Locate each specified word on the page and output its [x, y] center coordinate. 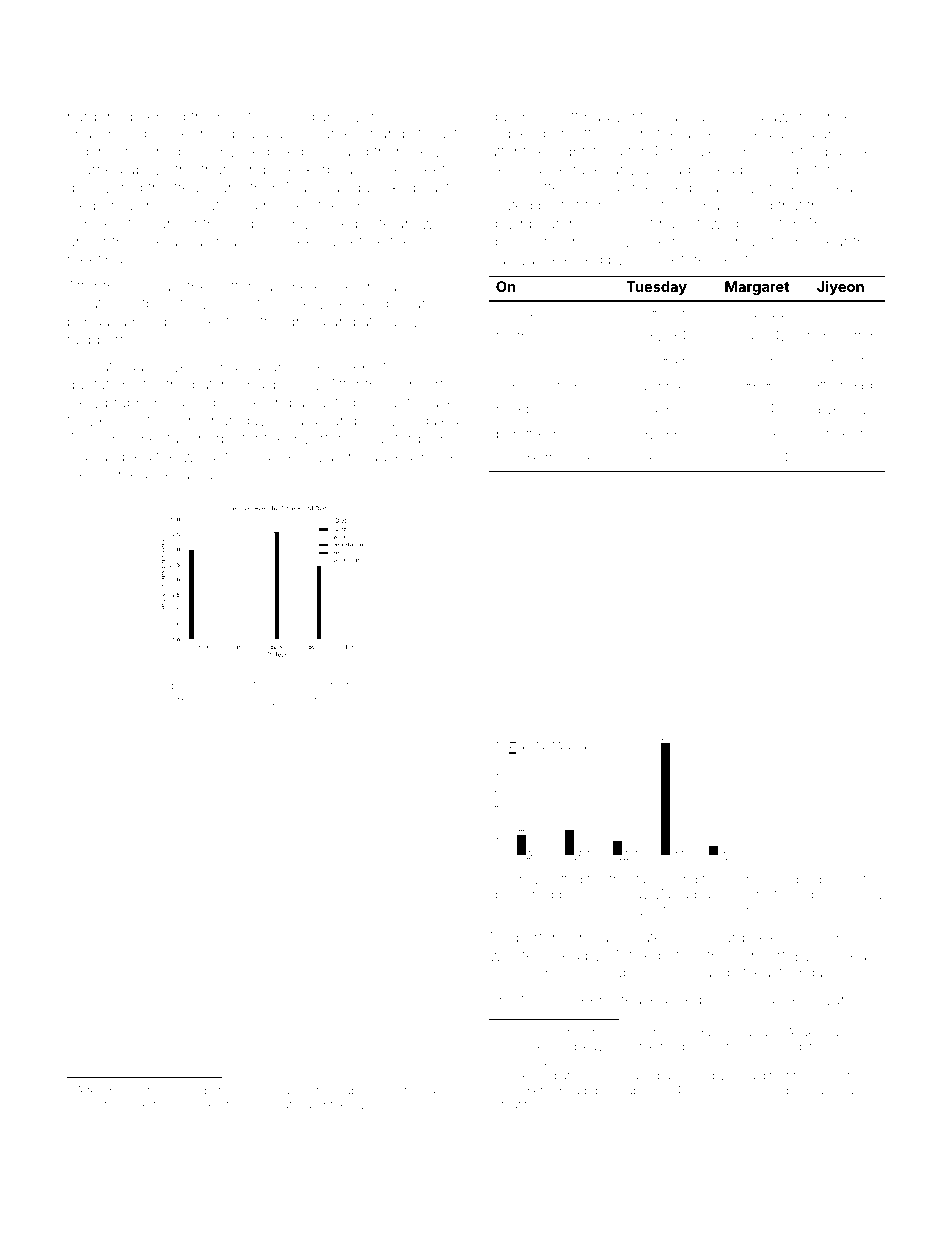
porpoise [227, 702]
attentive [518, 151]
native [256, 685]
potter [233, 288]
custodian [302, 116]
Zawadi [678, 894]
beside [839, 879]
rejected [575, 261]
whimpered [783, 189]
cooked [202, 1104]
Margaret [757, 288]
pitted [566, 880]
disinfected [318, 701]
